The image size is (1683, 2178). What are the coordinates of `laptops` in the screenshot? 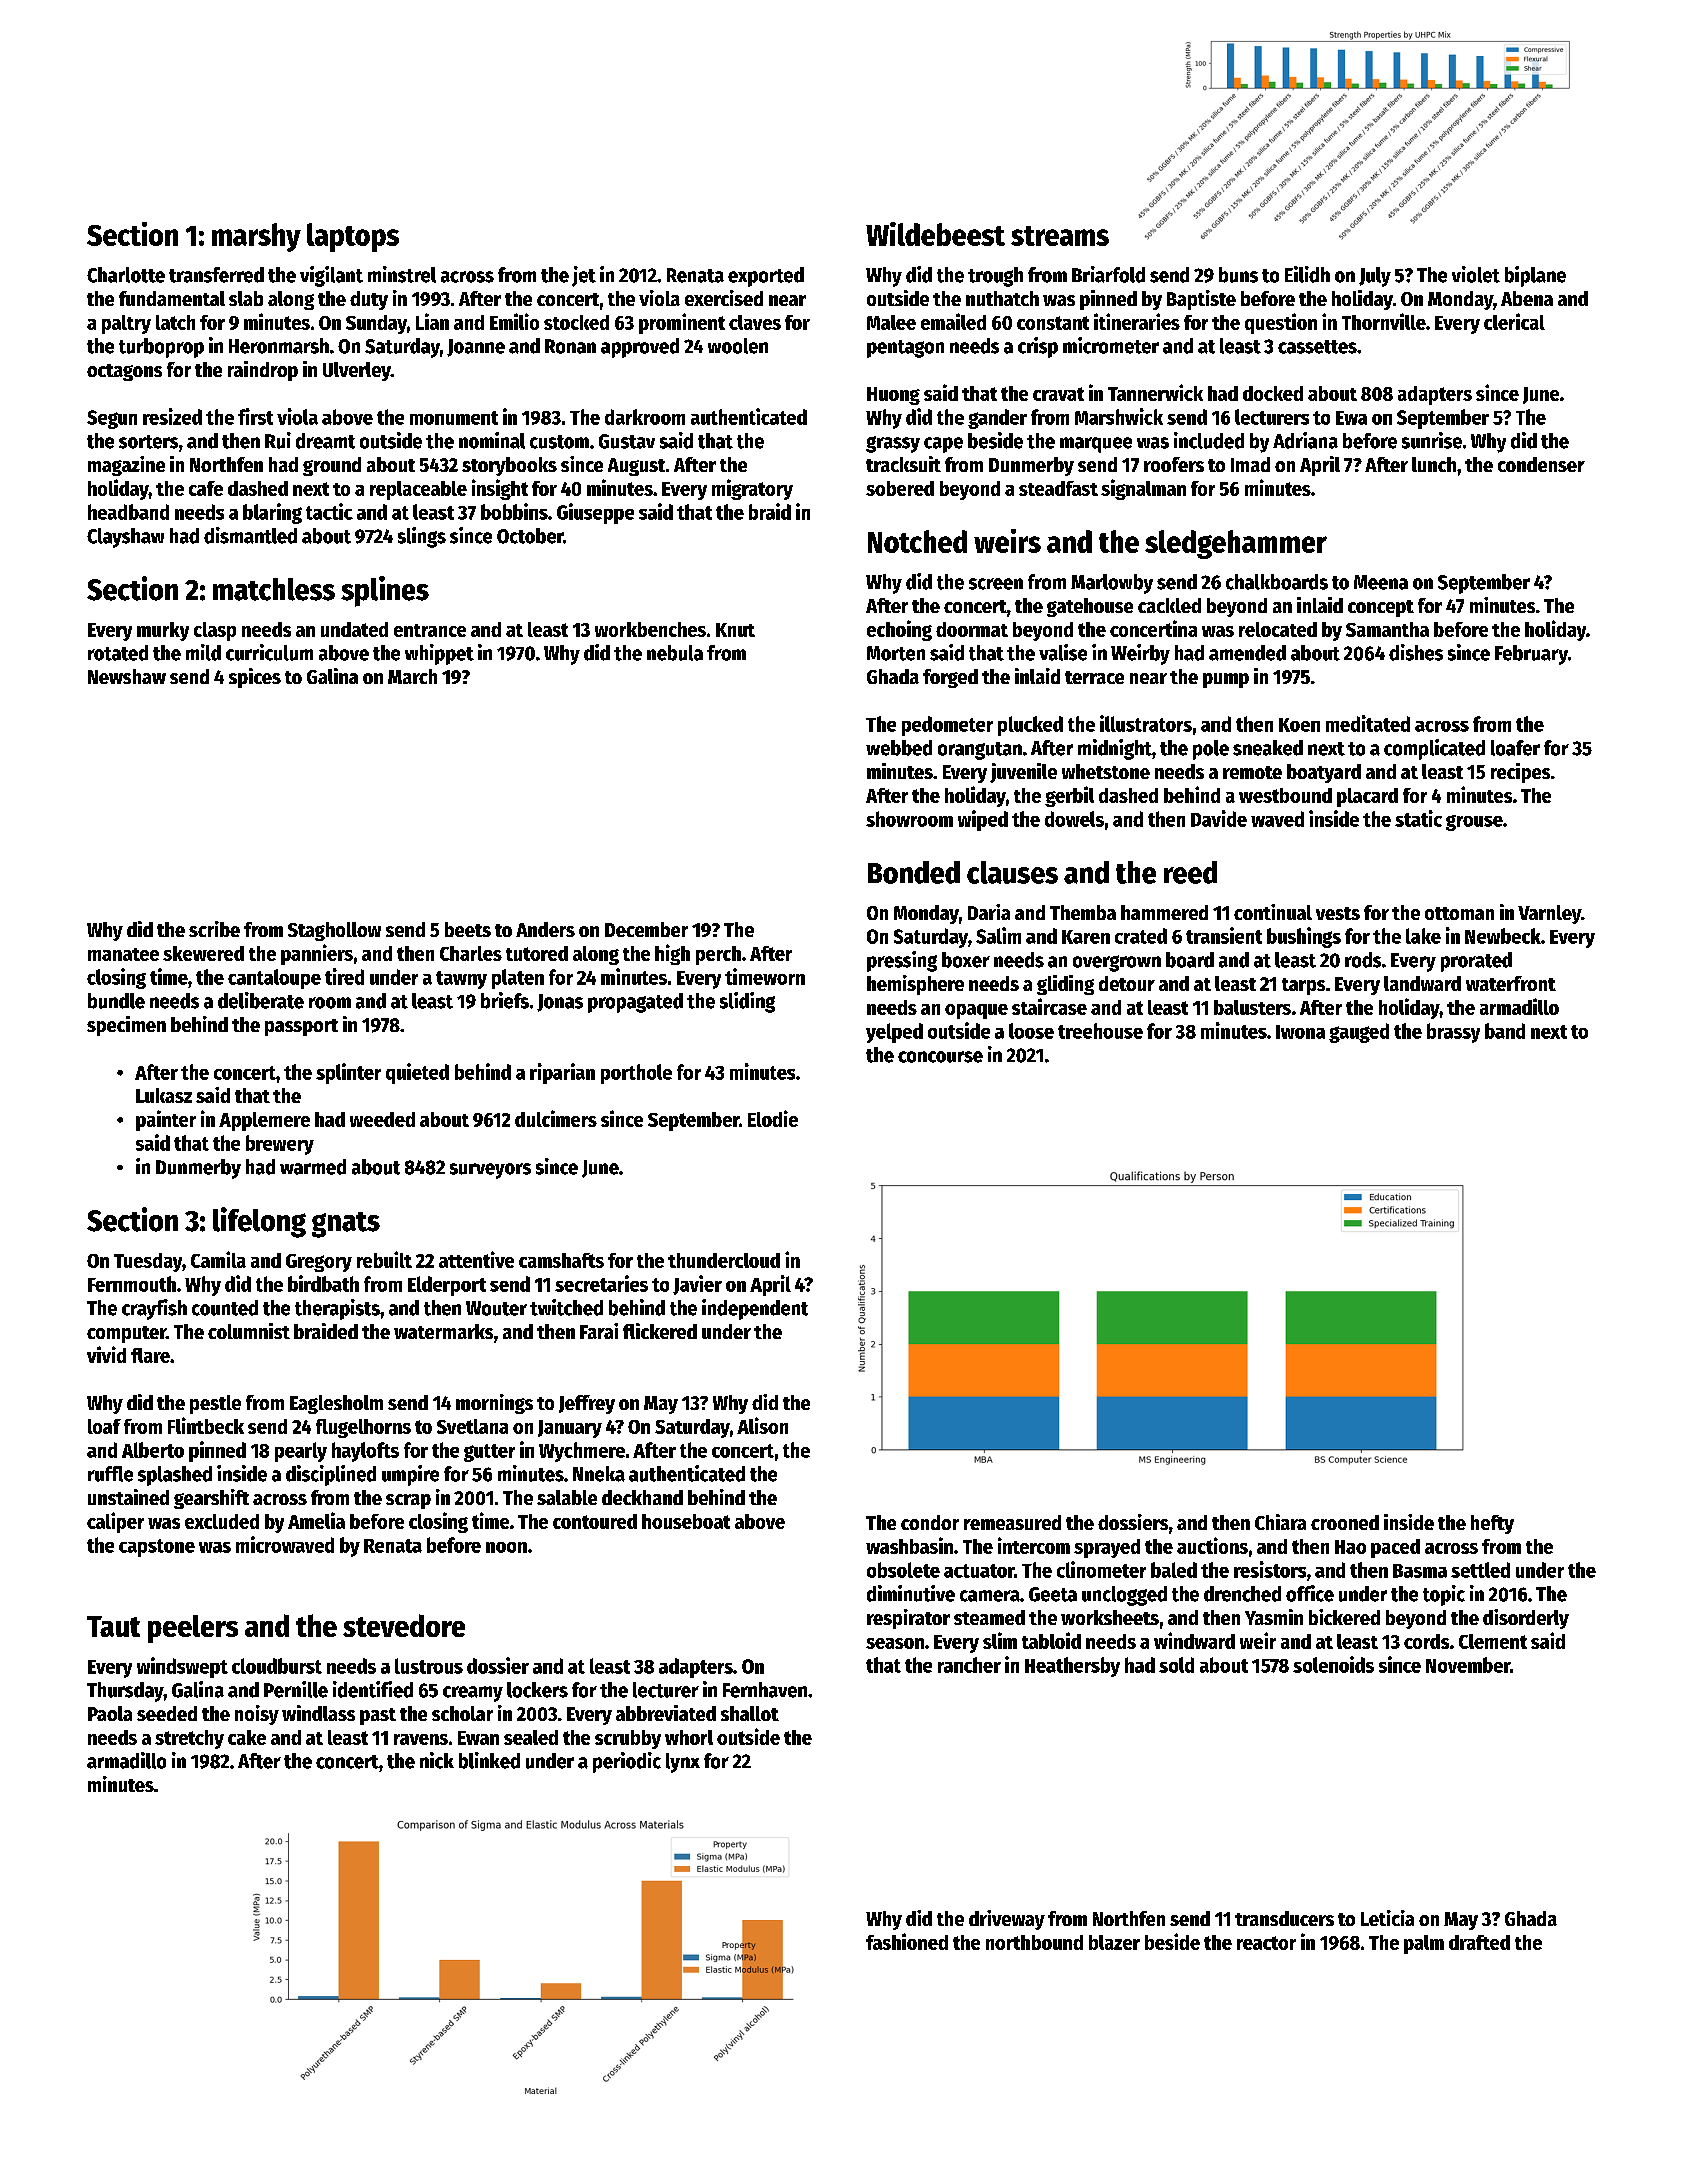 It's located at (353, 237).
